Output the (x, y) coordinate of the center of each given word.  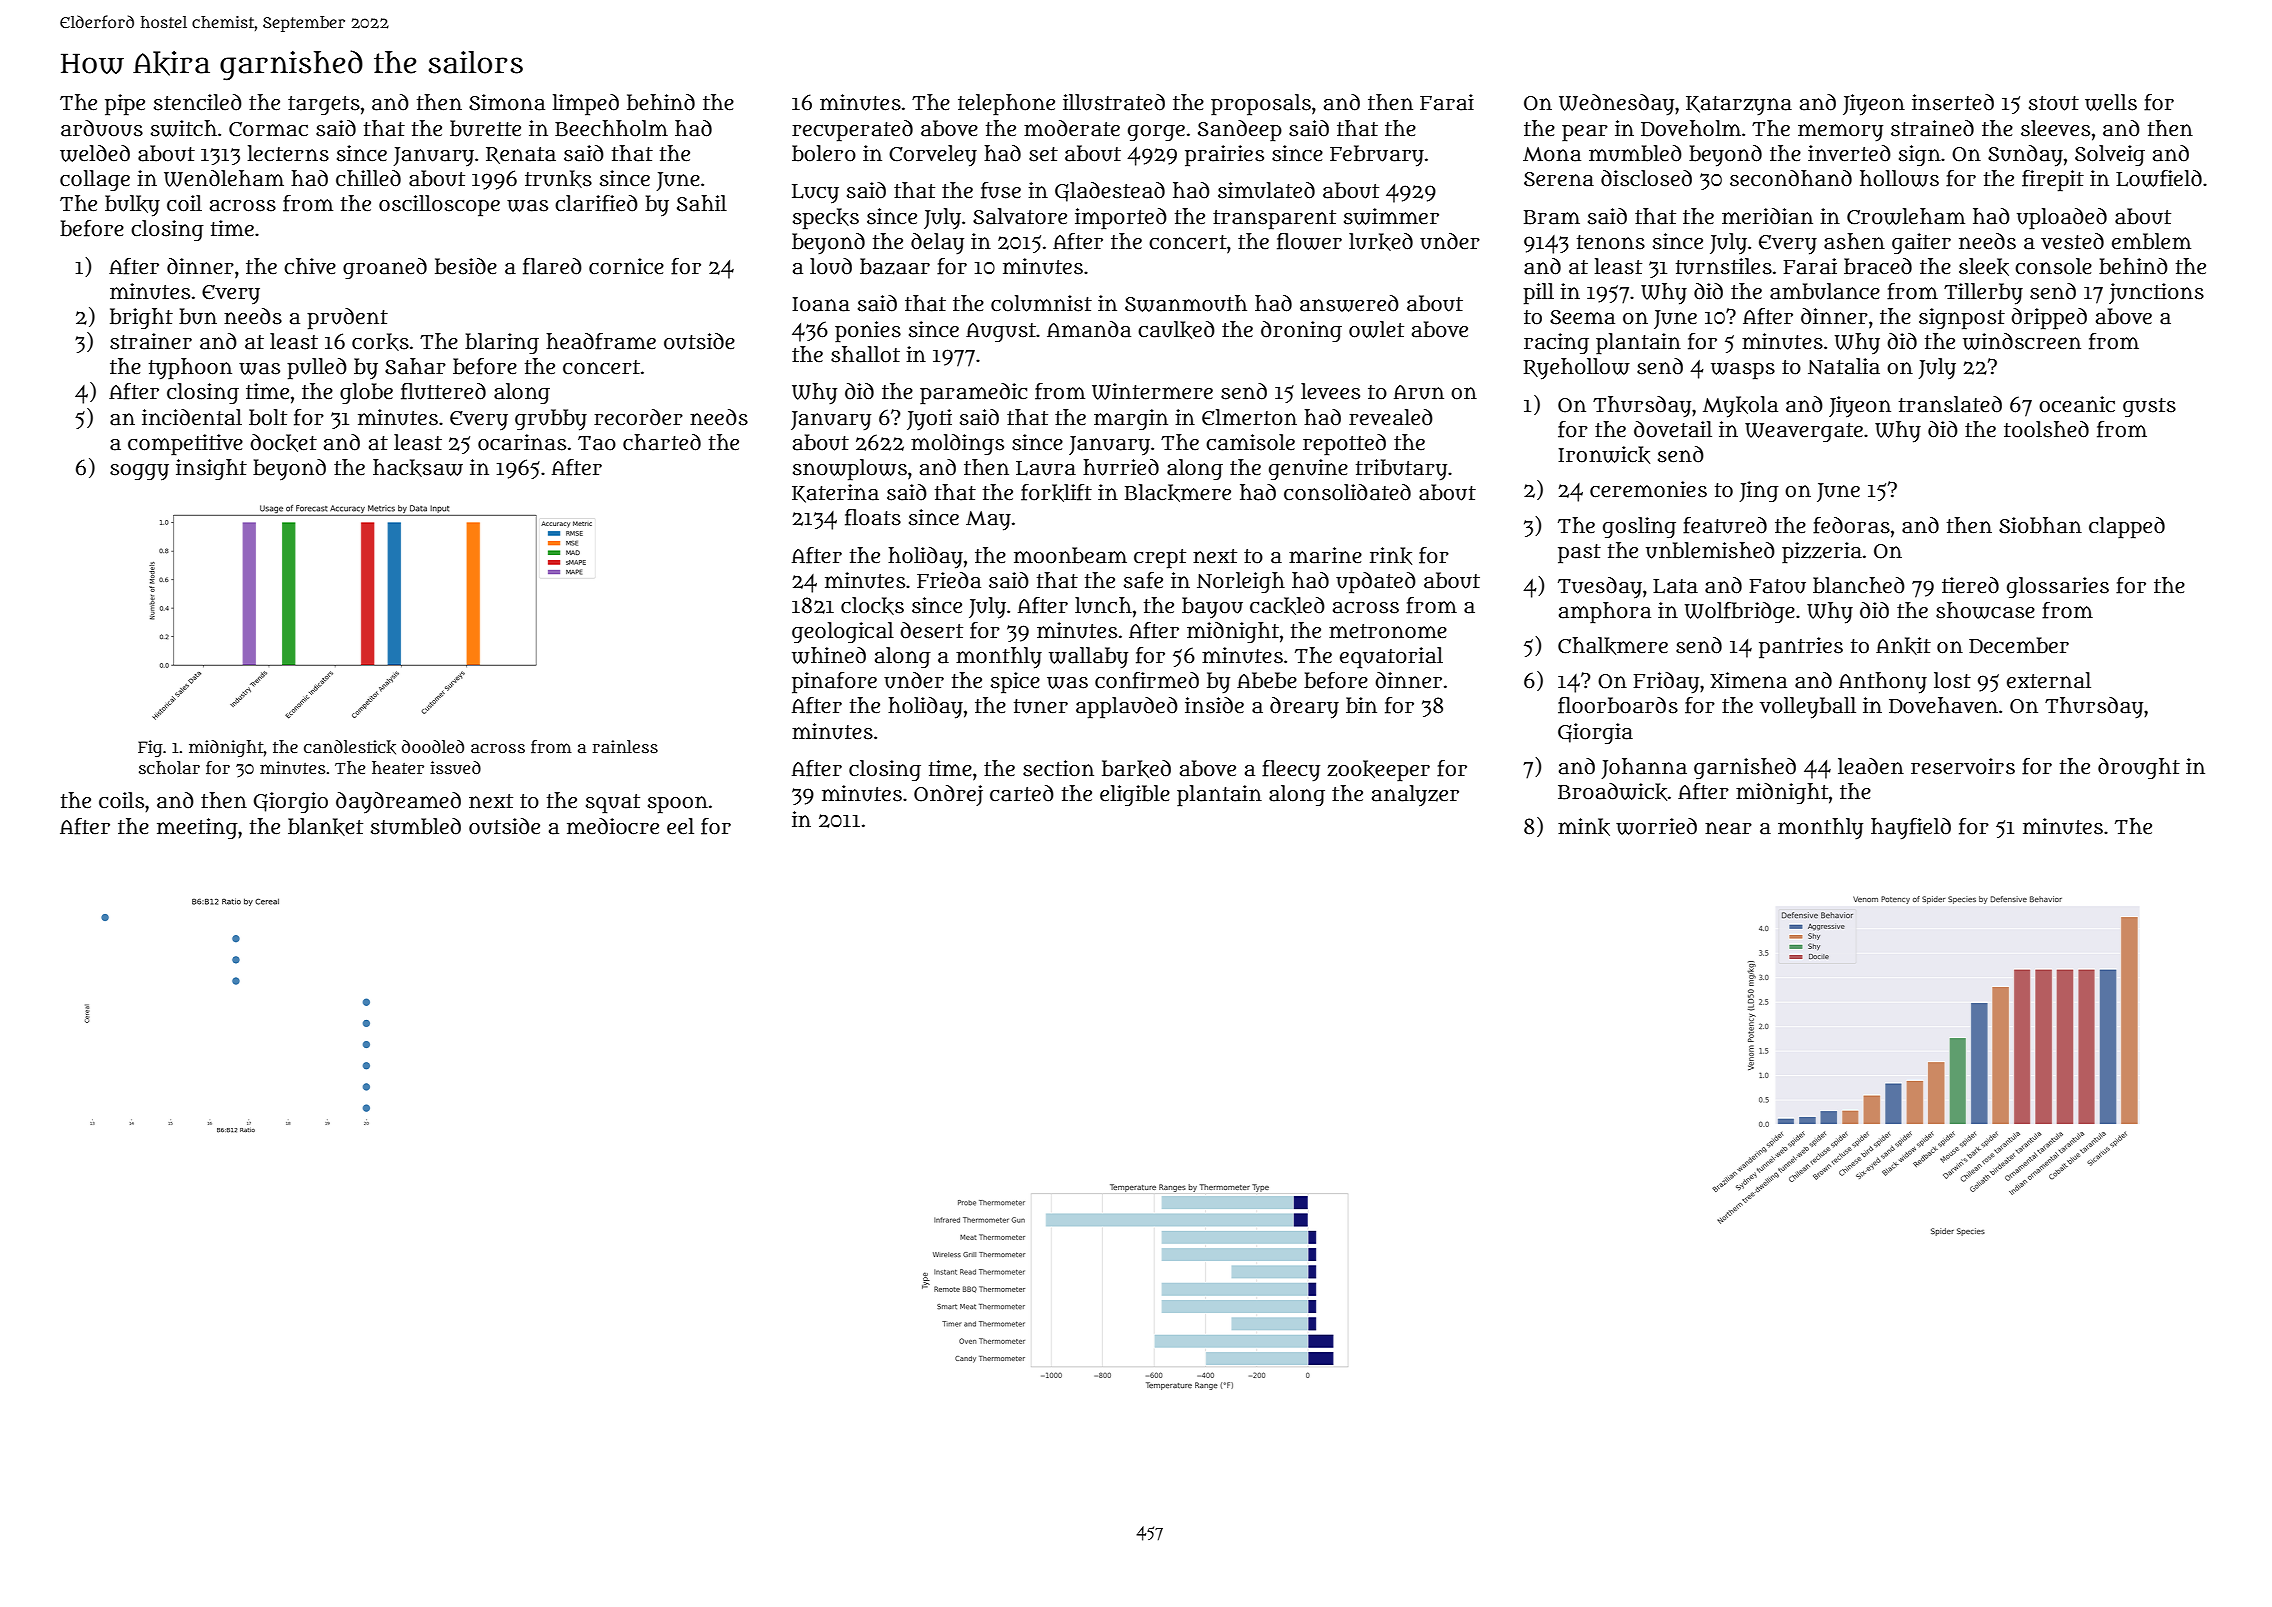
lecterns (288, 153)
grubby (551, 420)
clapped (2127, 528)
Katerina (835, 493)
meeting (197, 828)
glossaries (2058, 587)
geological (843, 632)
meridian (1767, 216)
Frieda (949, 580)
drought (2139, 768)
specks (826, 219)
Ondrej (948, 795)
